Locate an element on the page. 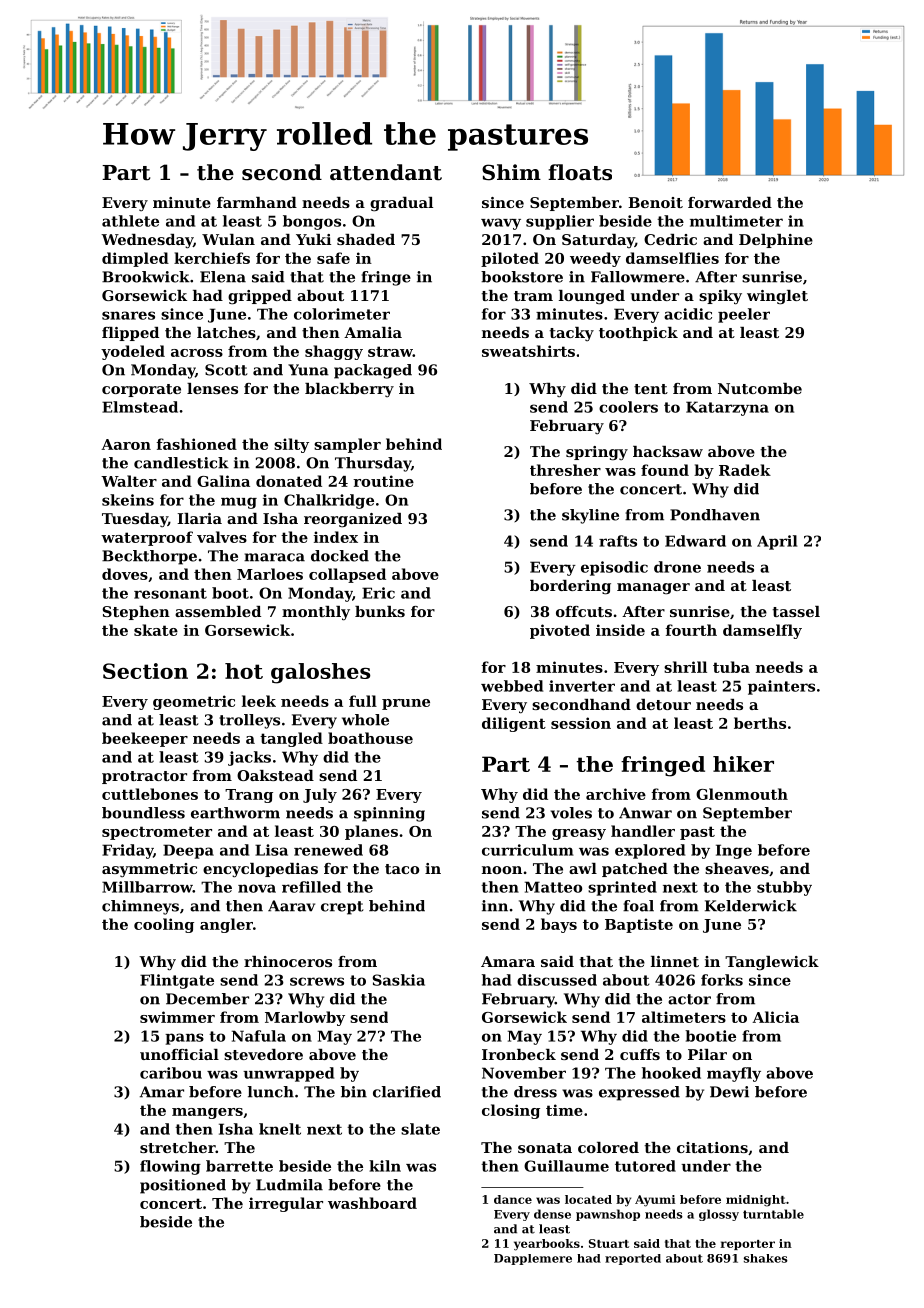 The height and width of the image is (1308, 924). Aaron is located at coordinates (126, 444).
